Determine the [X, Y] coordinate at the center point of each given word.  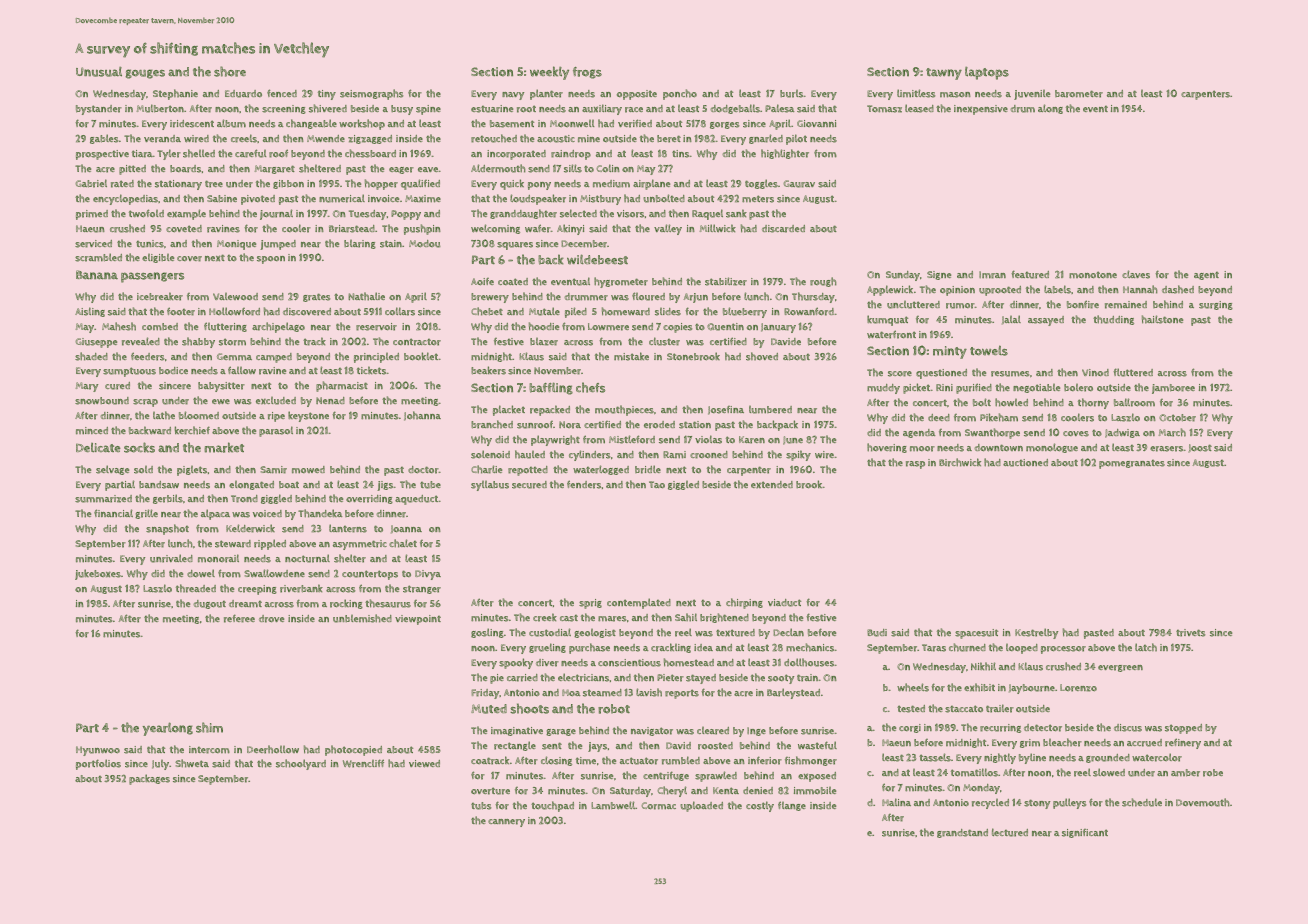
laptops [987, 73]
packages [149, 779]
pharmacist [342, 386]
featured [1030, 274]
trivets [1190, 633]
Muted [489, 709]
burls [791, 94]
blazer [544, 342]
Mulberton [160, 108]
